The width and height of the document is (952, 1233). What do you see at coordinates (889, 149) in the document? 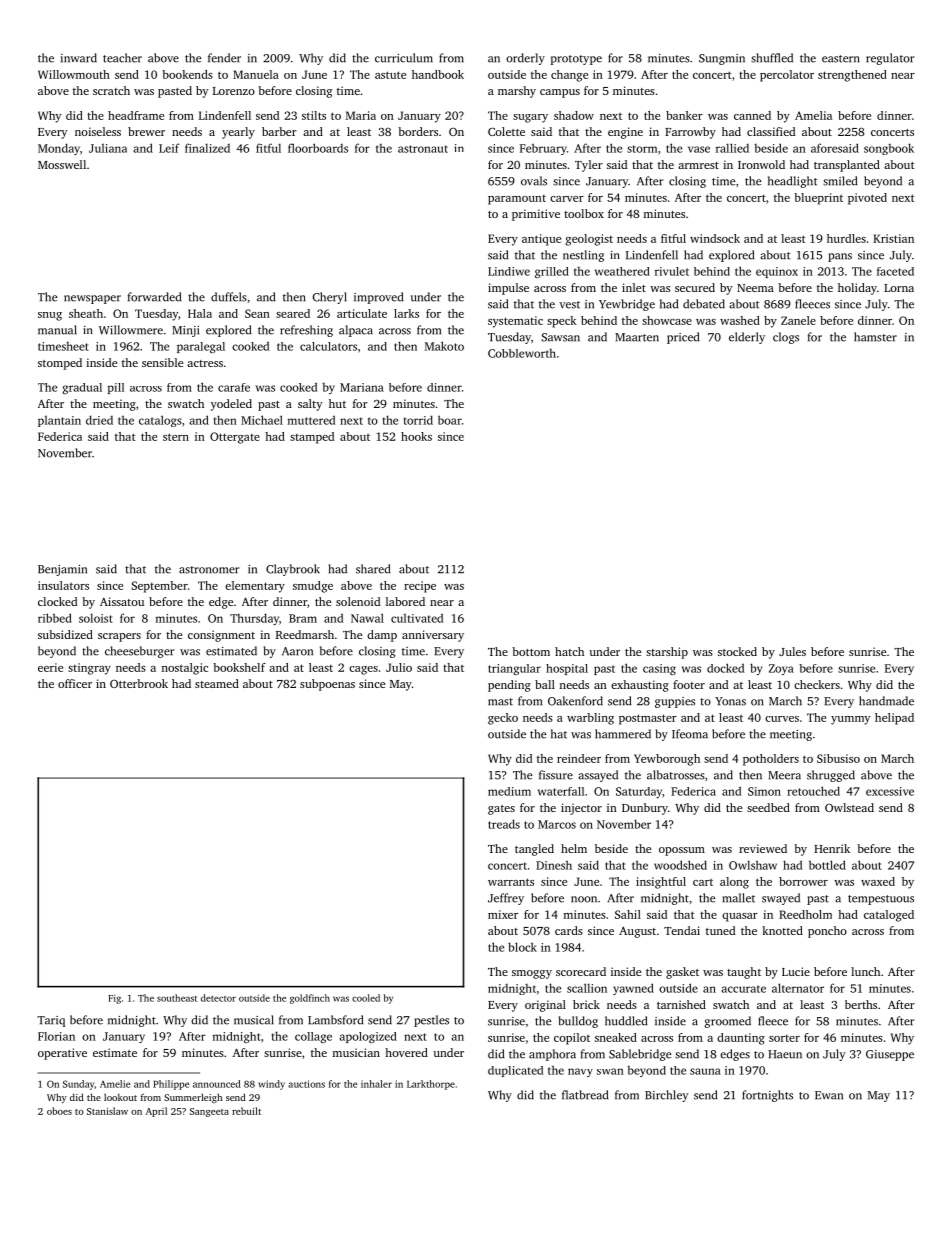
I see `songbook` at bounding box center [889, 149].
